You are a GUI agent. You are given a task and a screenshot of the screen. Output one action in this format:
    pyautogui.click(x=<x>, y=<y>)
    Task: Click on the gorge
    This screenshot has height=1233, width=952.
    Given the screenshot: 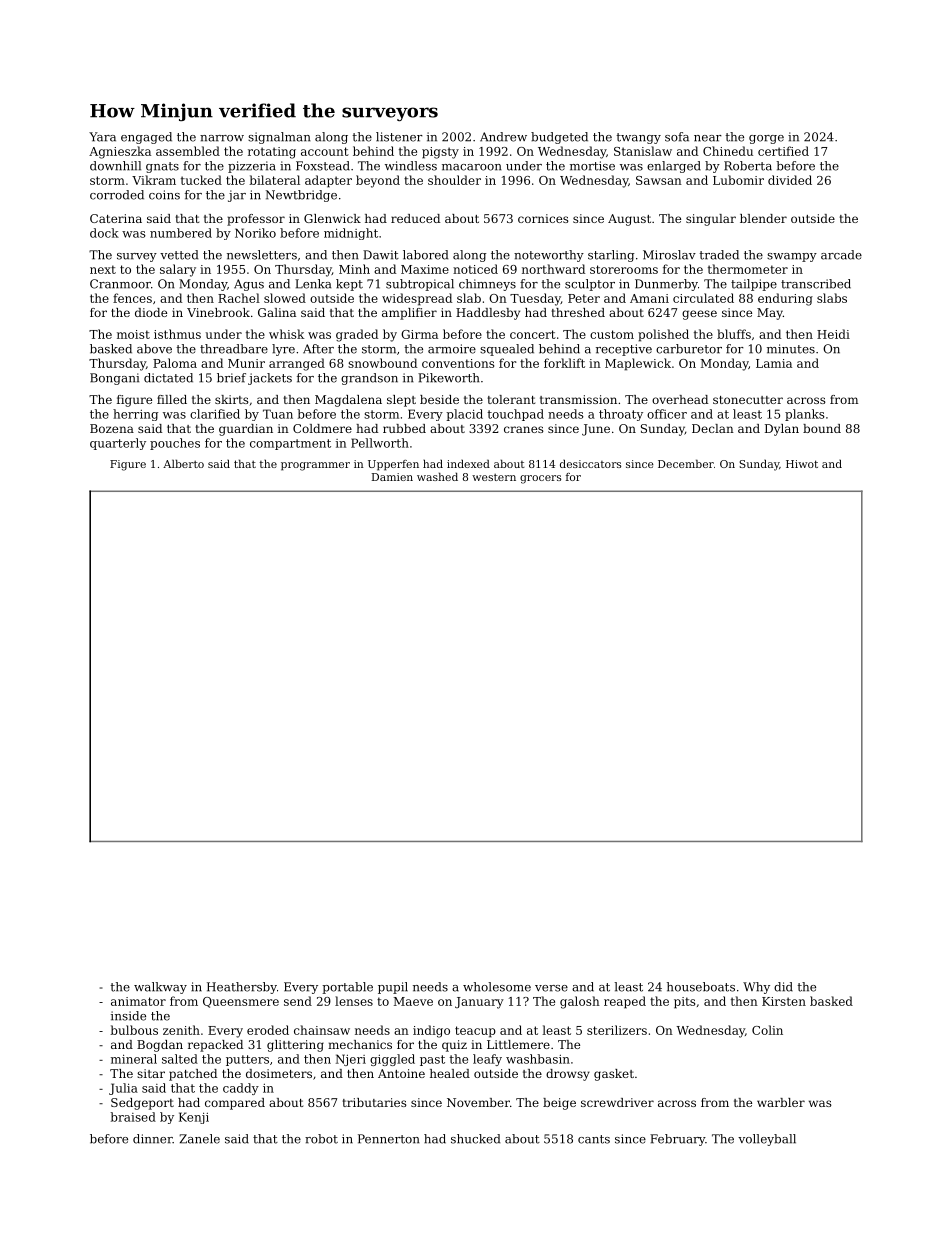 What is the action you would take?
    pyautogui.click(x=766, y=139)
